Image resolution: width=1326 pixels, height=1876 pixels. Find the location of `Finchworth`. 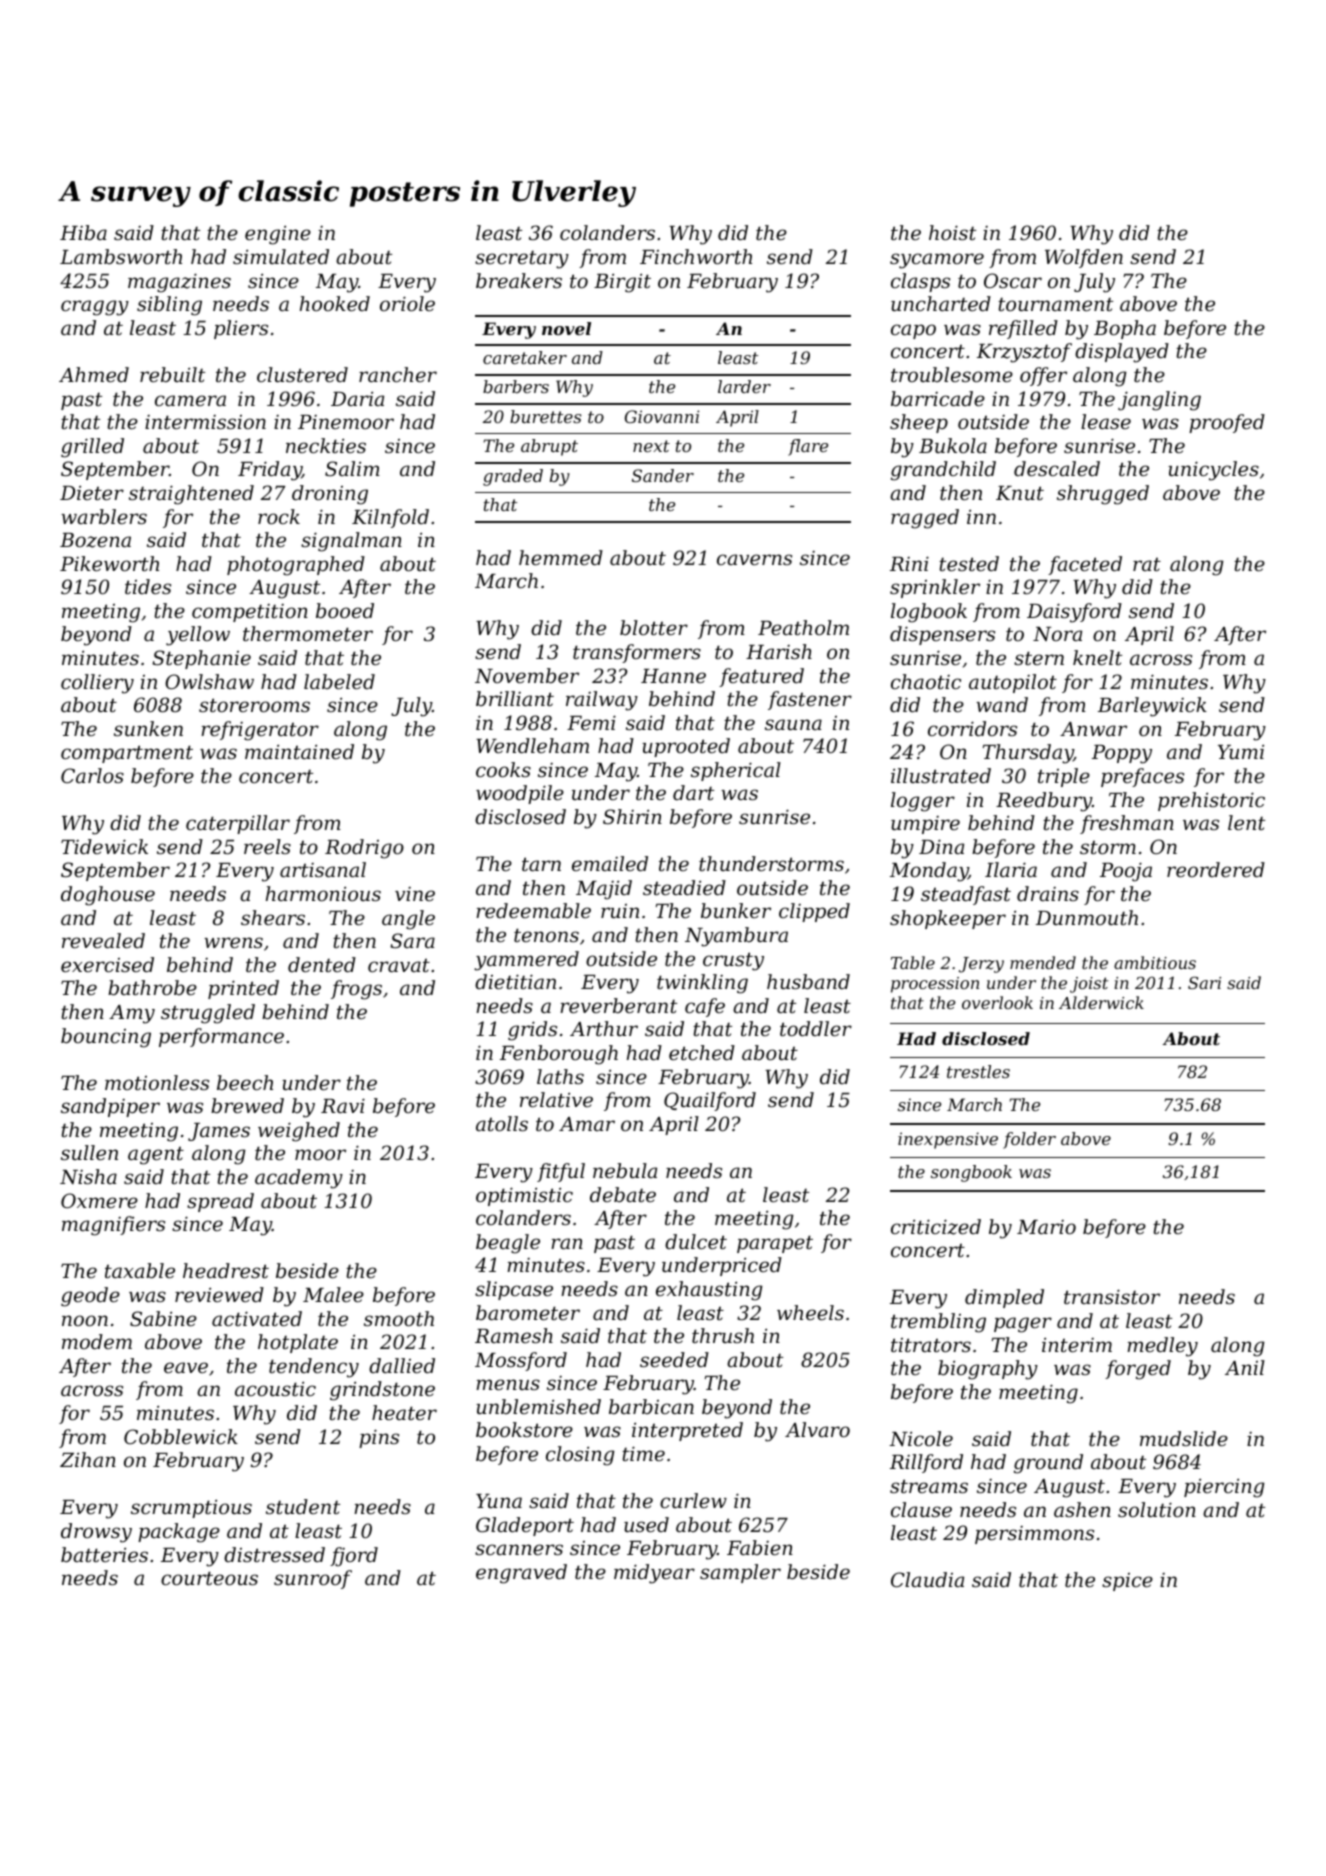

Finchworth is located at coordinates (696, 256).
